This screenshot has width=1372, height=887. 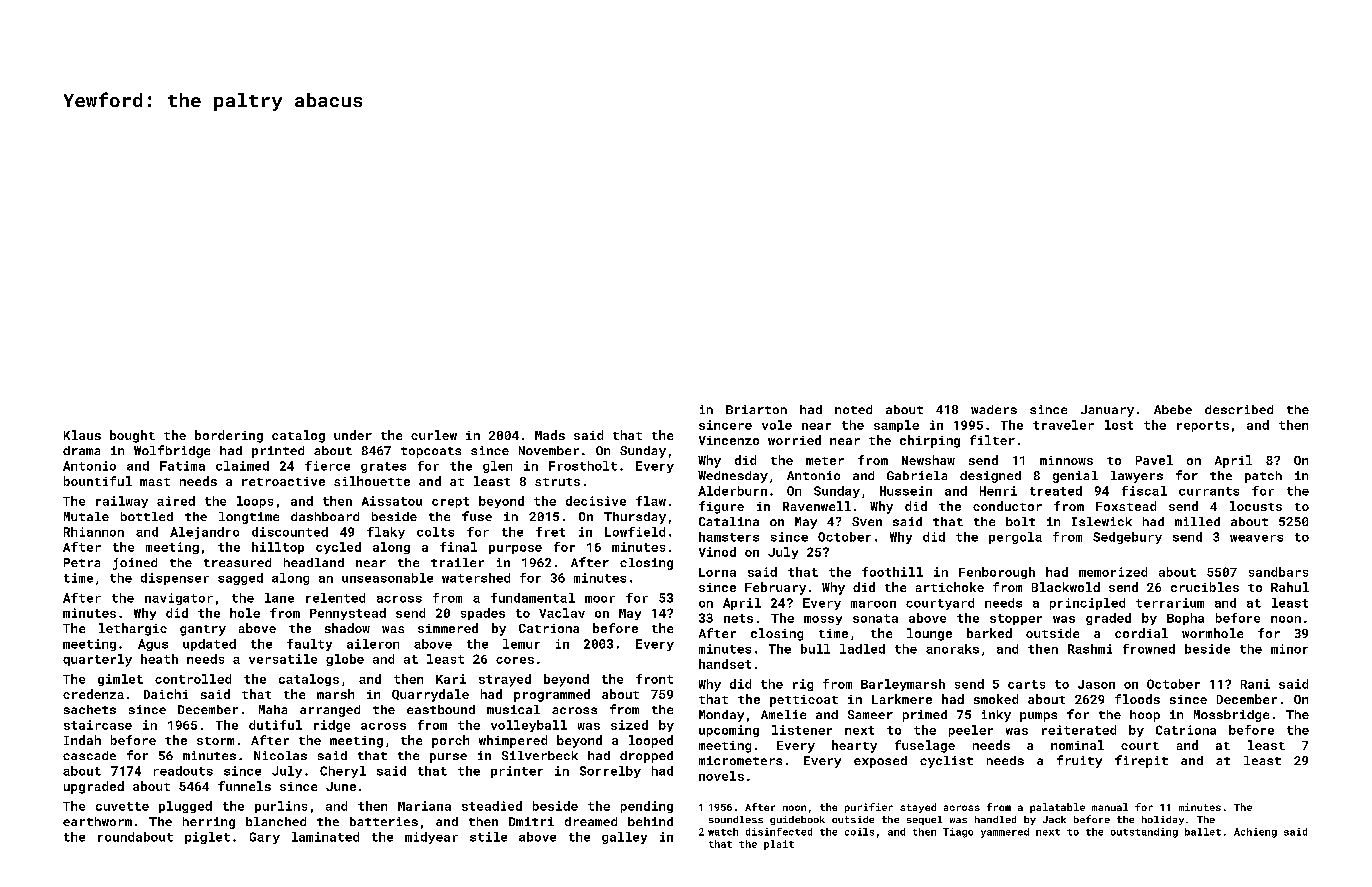 What do you see at coordinates (122, 806) in the screenshot?
I see `cuvette` at bounding box center [122, 806].
